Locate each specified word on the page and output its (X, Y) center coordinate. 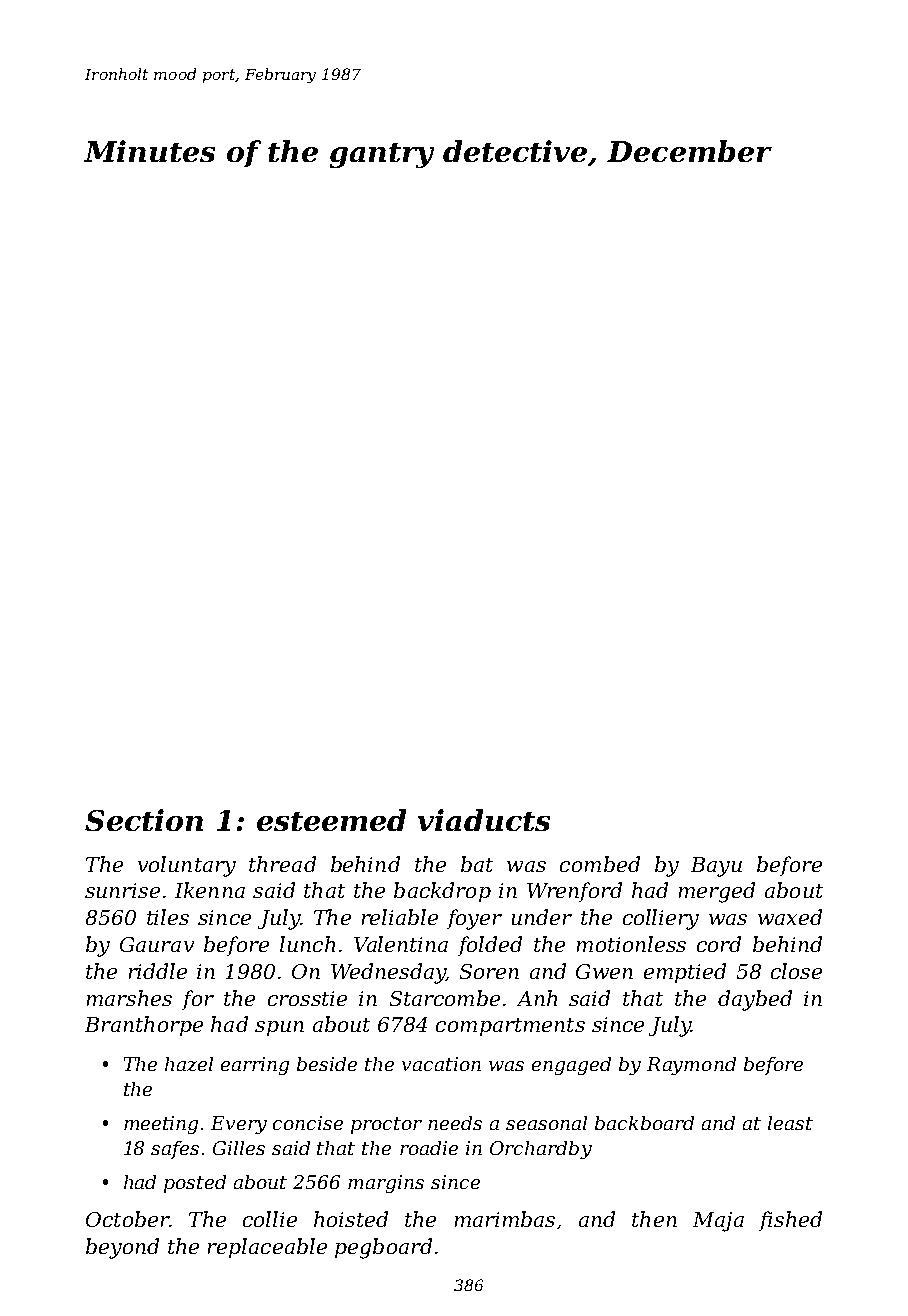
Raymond (691, 1066)
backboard (644, 1123)
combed (600, 864)
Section (144, 820)
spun (279, 1028)
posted (195, 1184)
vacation (441, 1064)
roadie (429, 1148)
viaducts (484, 820)
